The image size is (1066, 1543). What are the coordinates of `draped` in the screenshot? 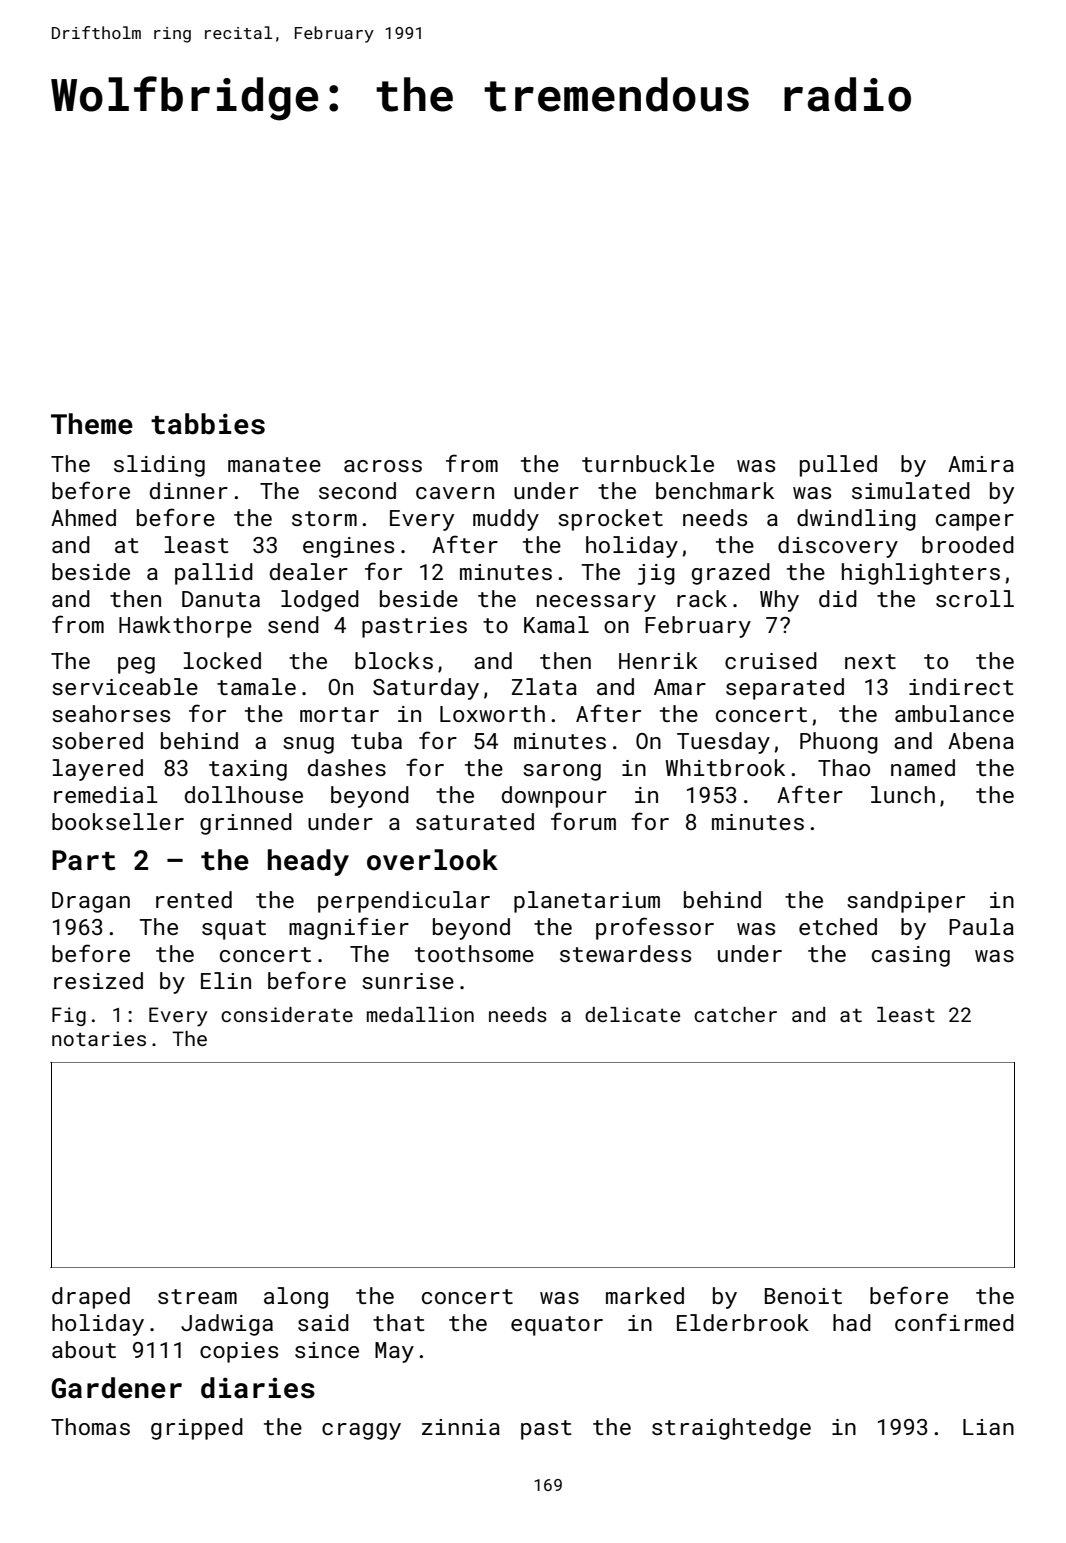 It's located at (91, 1298).
